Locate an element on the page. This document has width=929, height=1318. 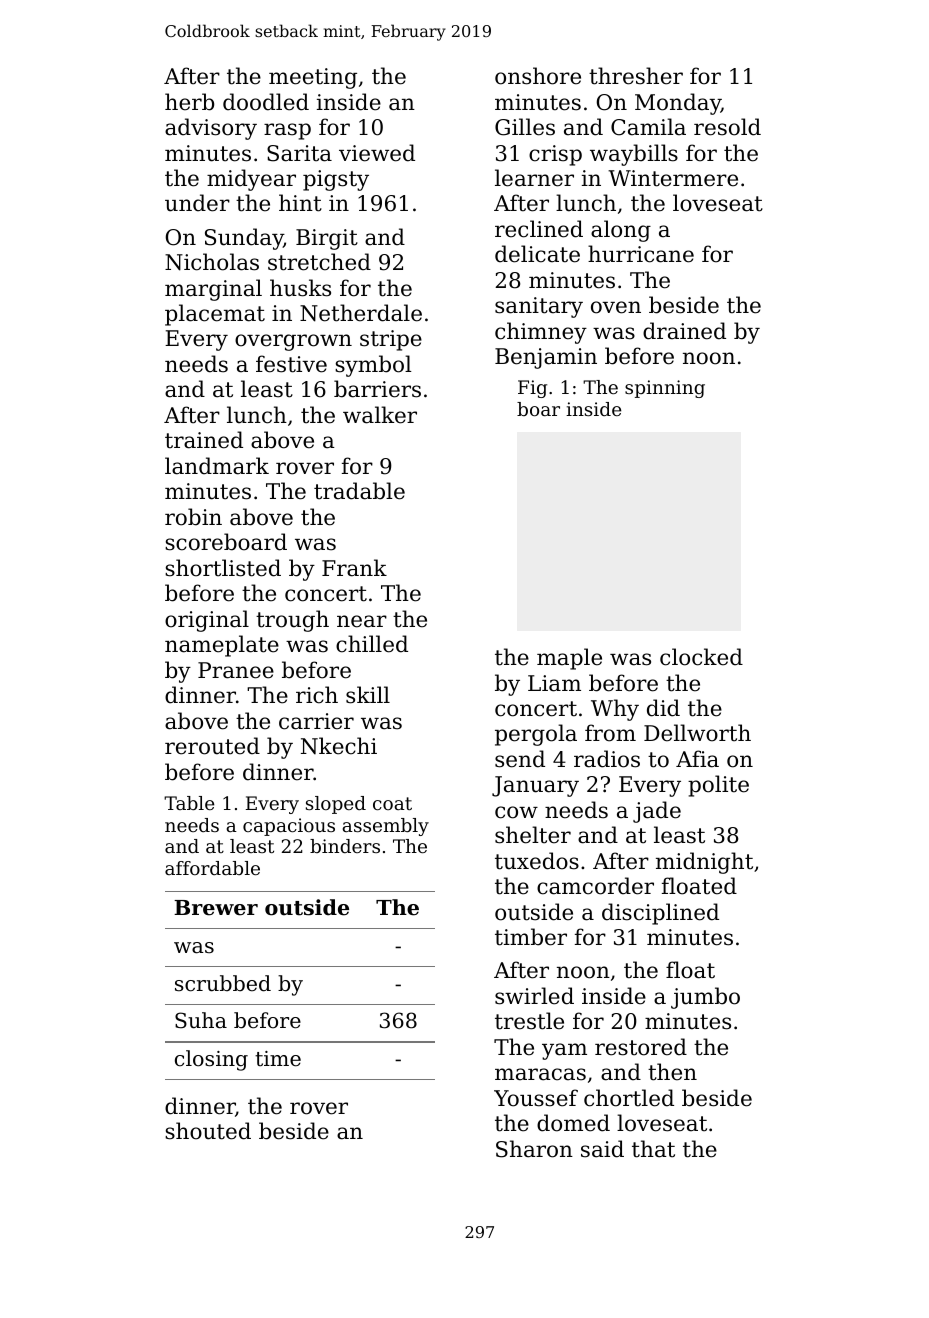
walker is located at coordinates (380, 415).
